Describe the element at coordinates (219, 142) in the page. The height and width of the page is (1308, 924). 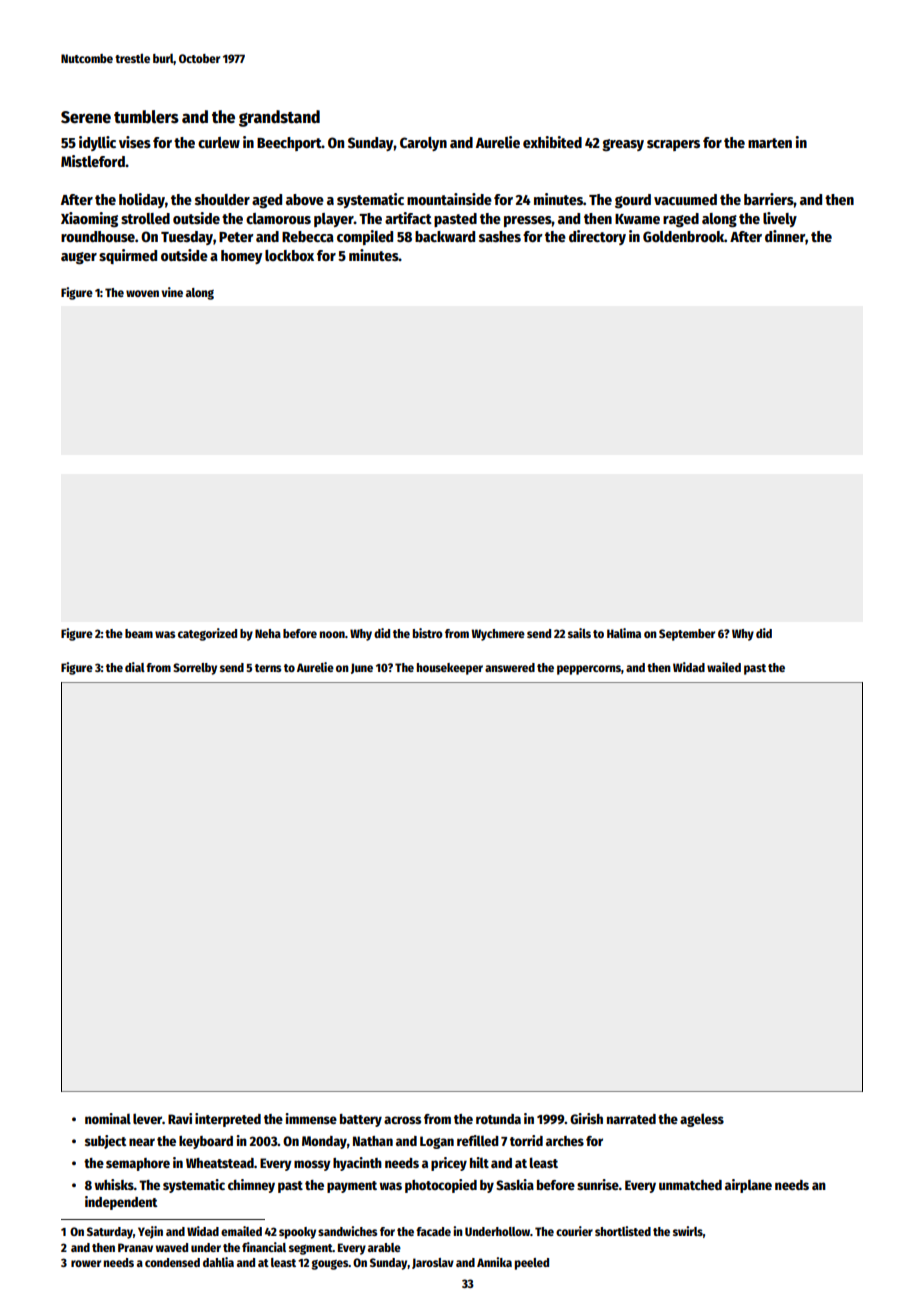
I see `curlew` at that location.
